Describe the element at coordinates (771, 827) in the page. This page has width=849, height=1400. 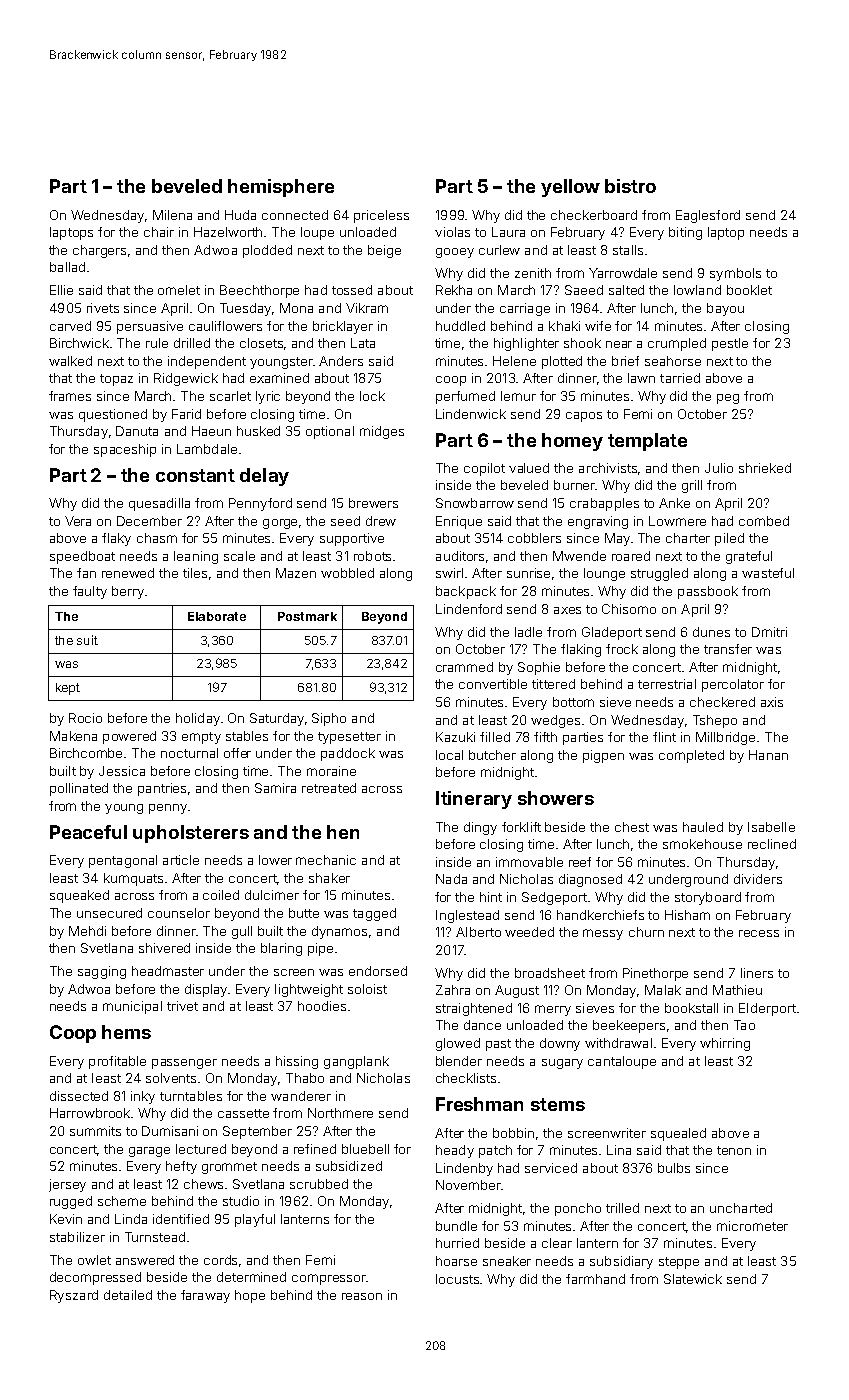
I see `Isabelle` at that location.
